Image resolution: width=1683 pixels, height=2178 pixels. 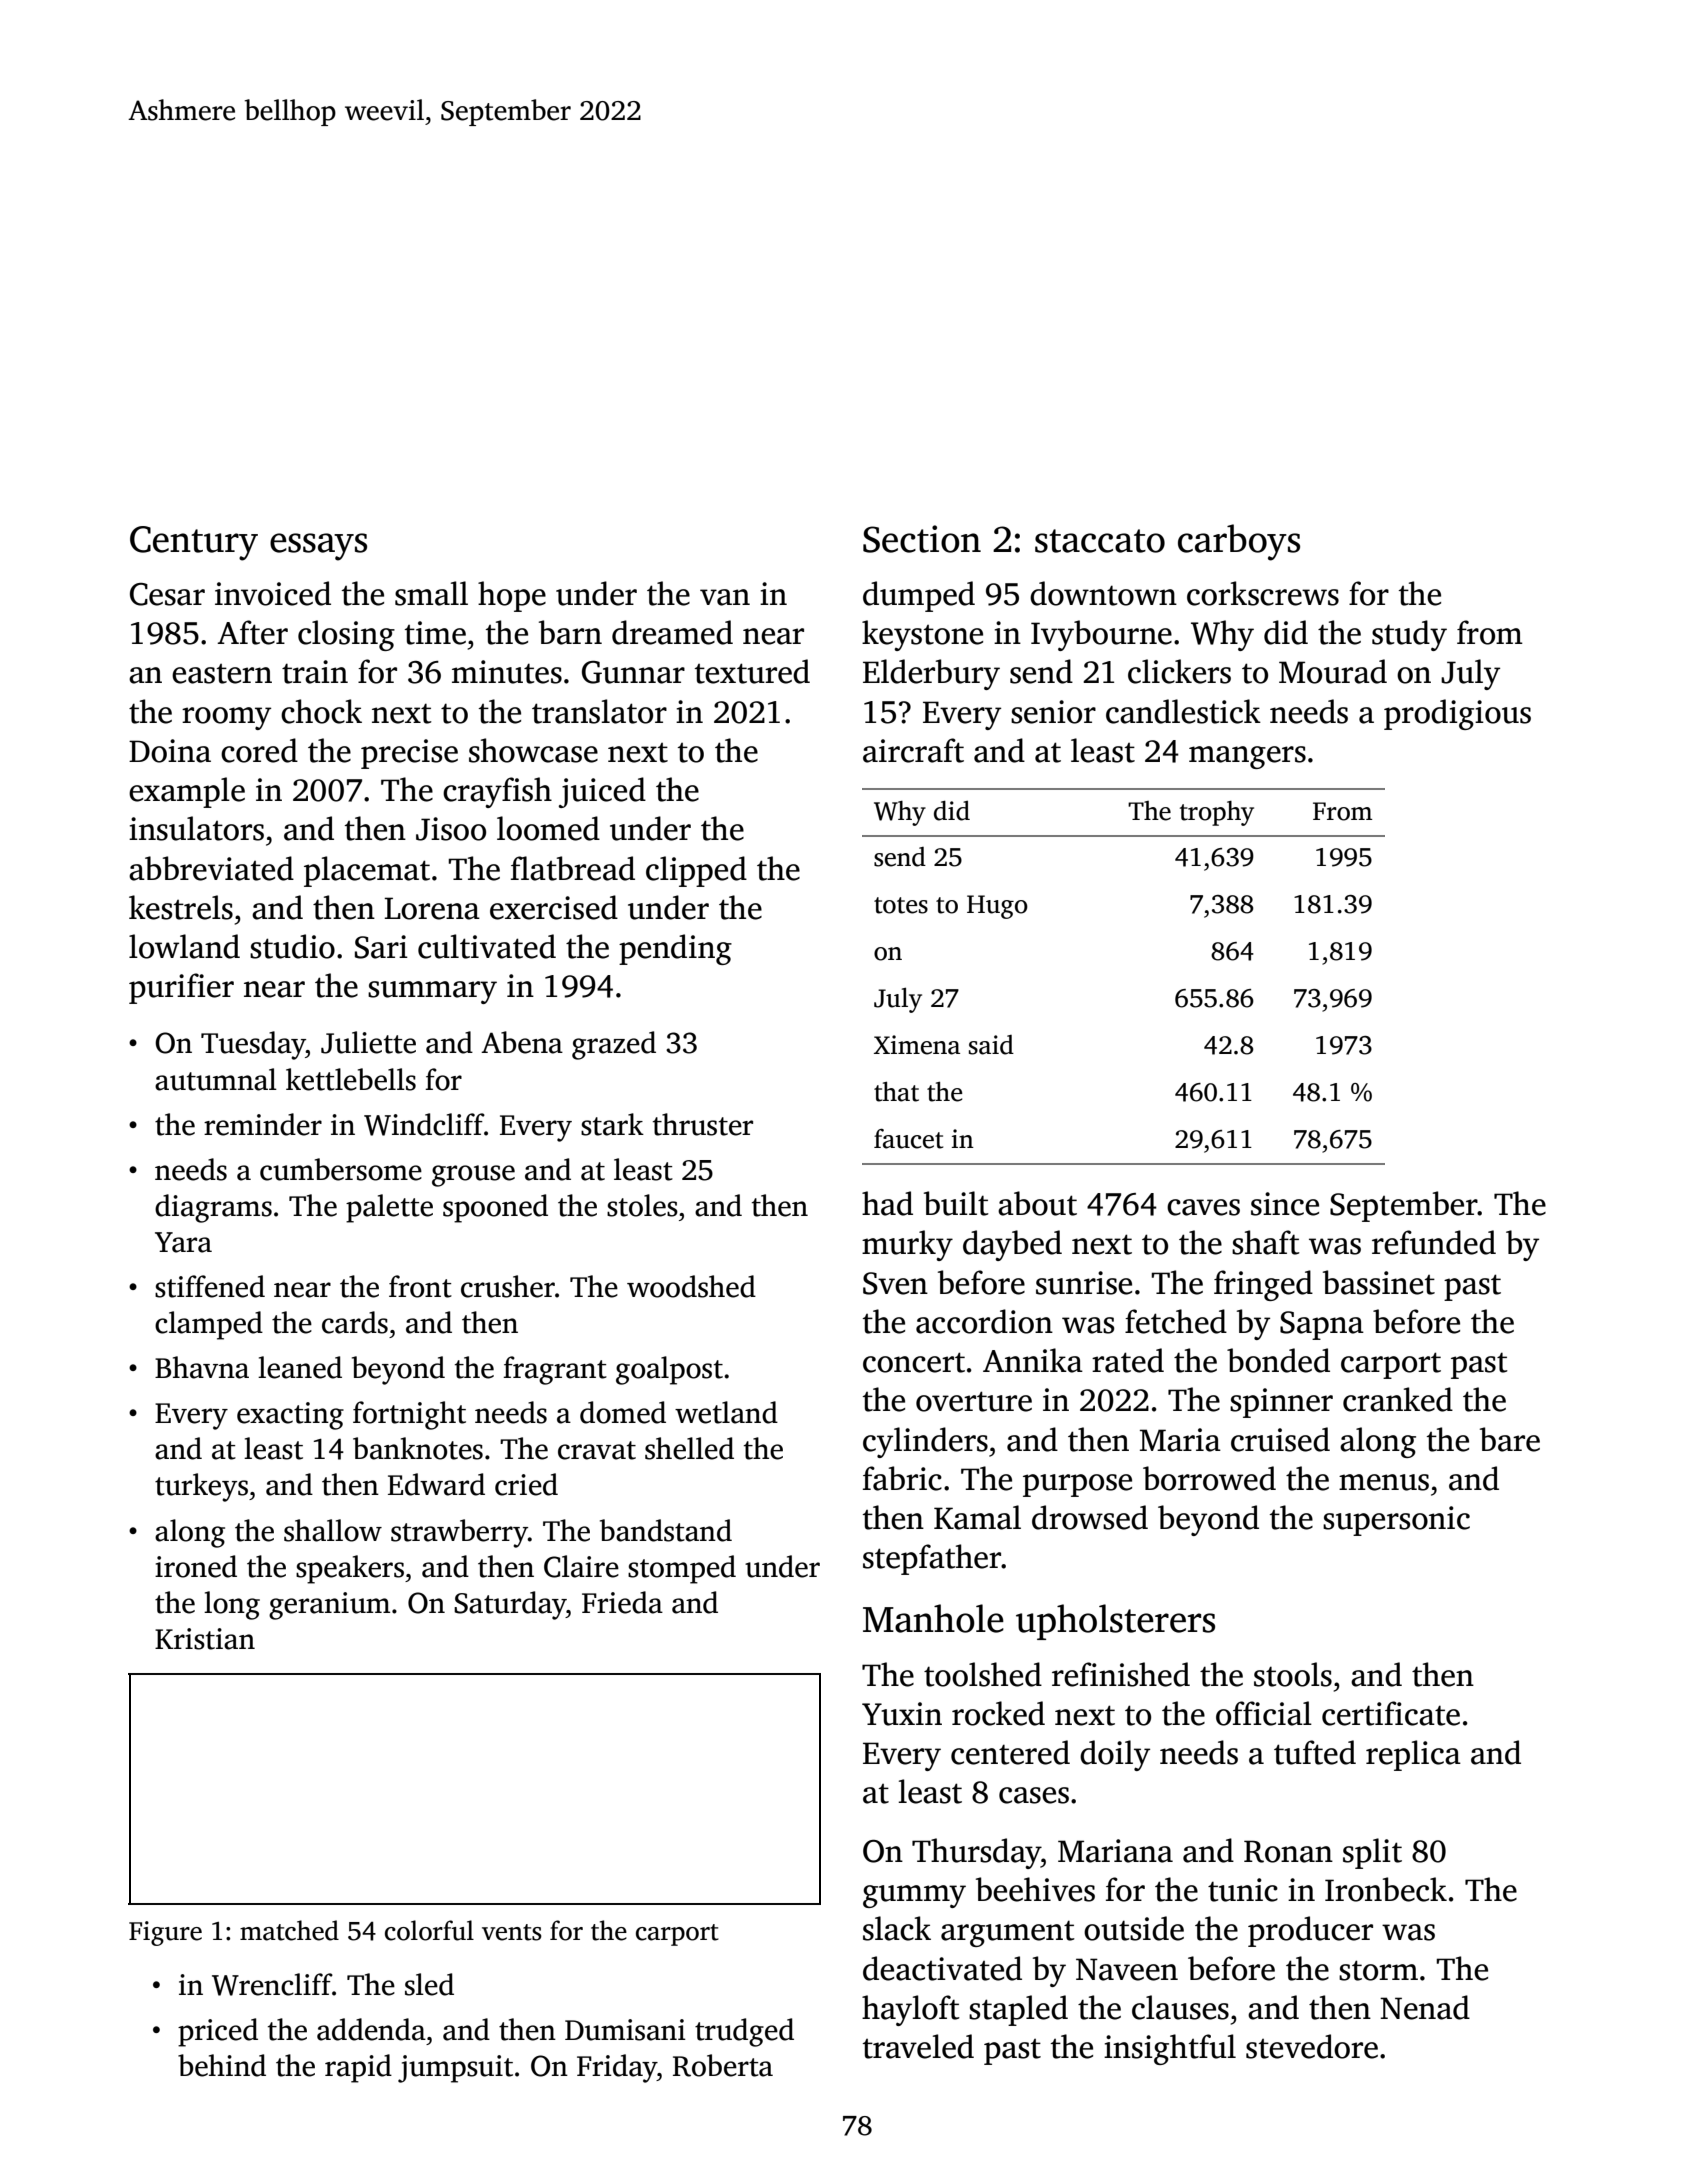 What do you see at coordinates (614, 1045) in the document?
I see `grazed` at bounding box center [614, 1045].
